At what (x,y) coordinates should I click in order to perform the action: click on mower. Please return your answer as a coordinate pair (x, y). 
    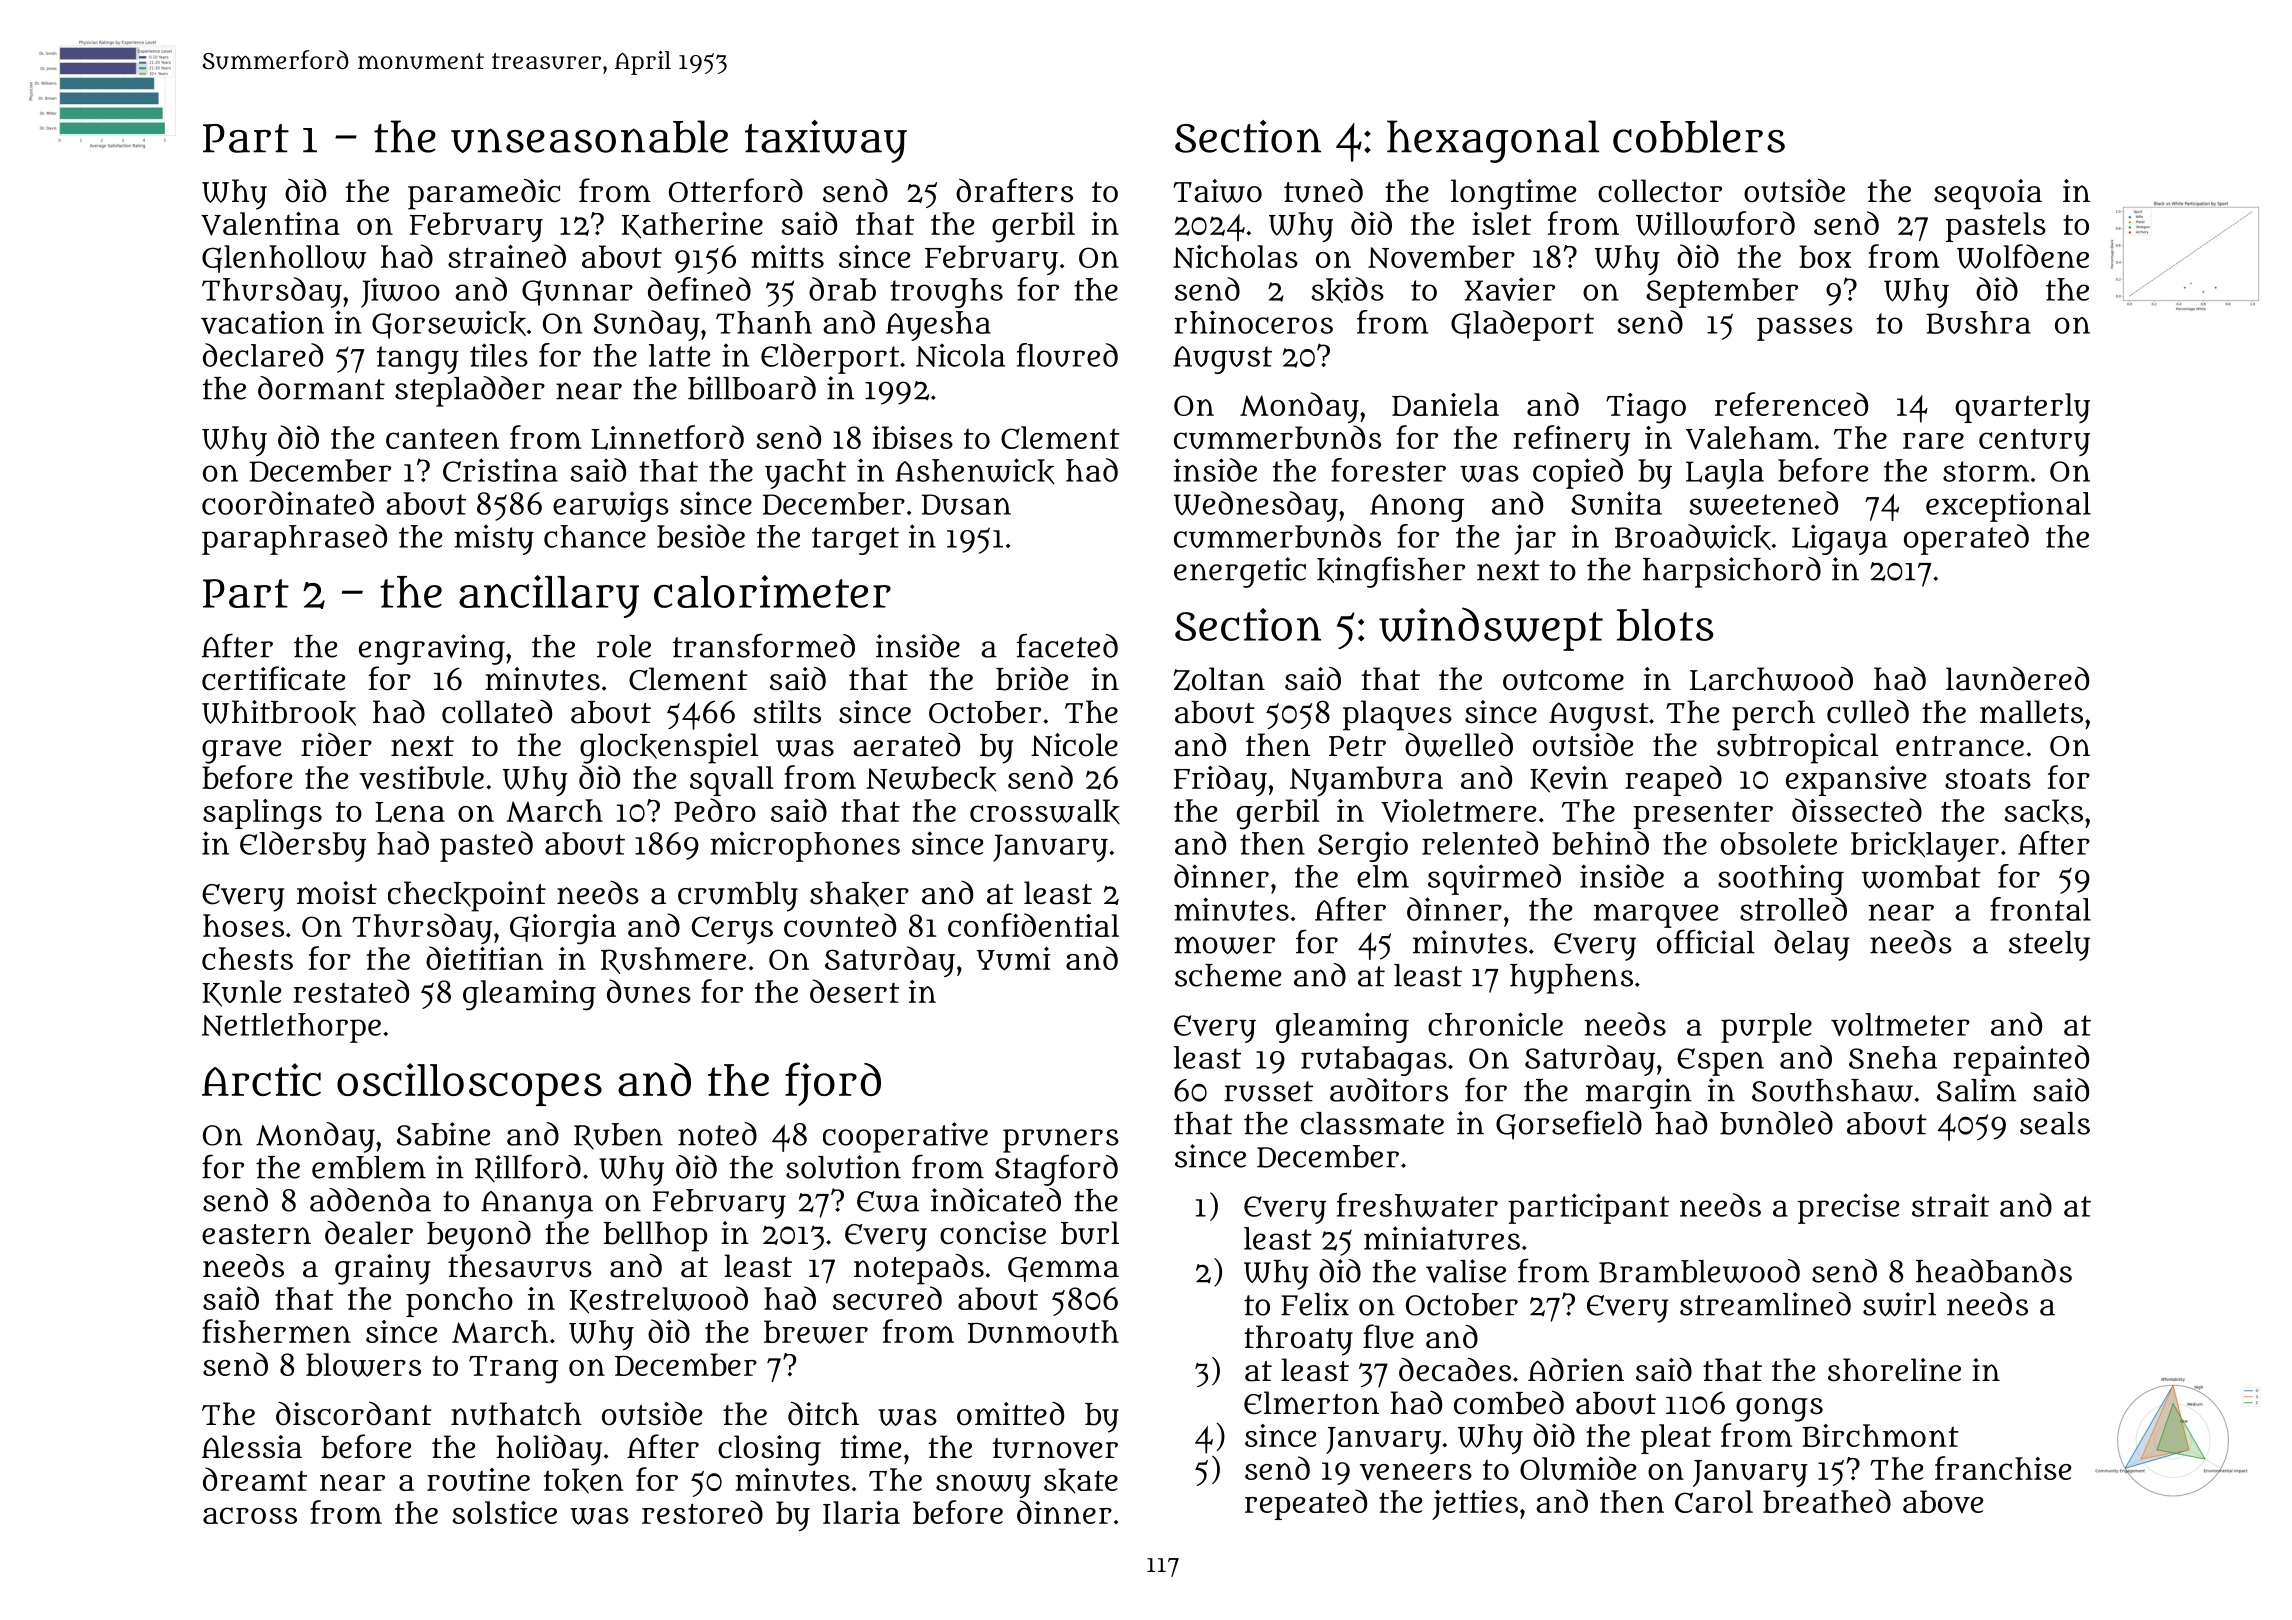
    Looking at the image, I should click on (1224, 945).
